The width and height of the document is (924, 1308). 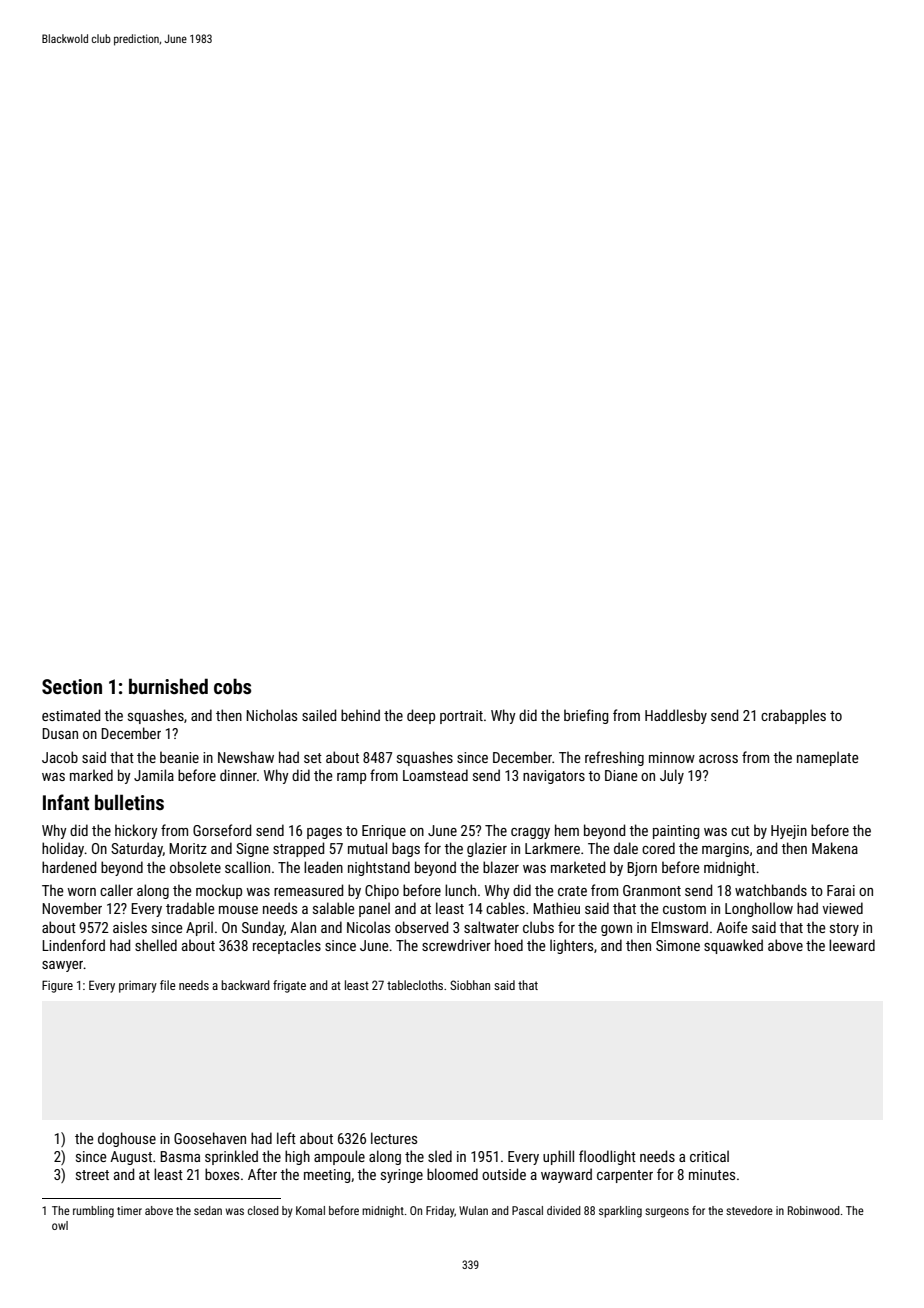 What do you see at coordinates (137, 849) in the document?
I see `Saturday` at bounding box center [137, 849].
